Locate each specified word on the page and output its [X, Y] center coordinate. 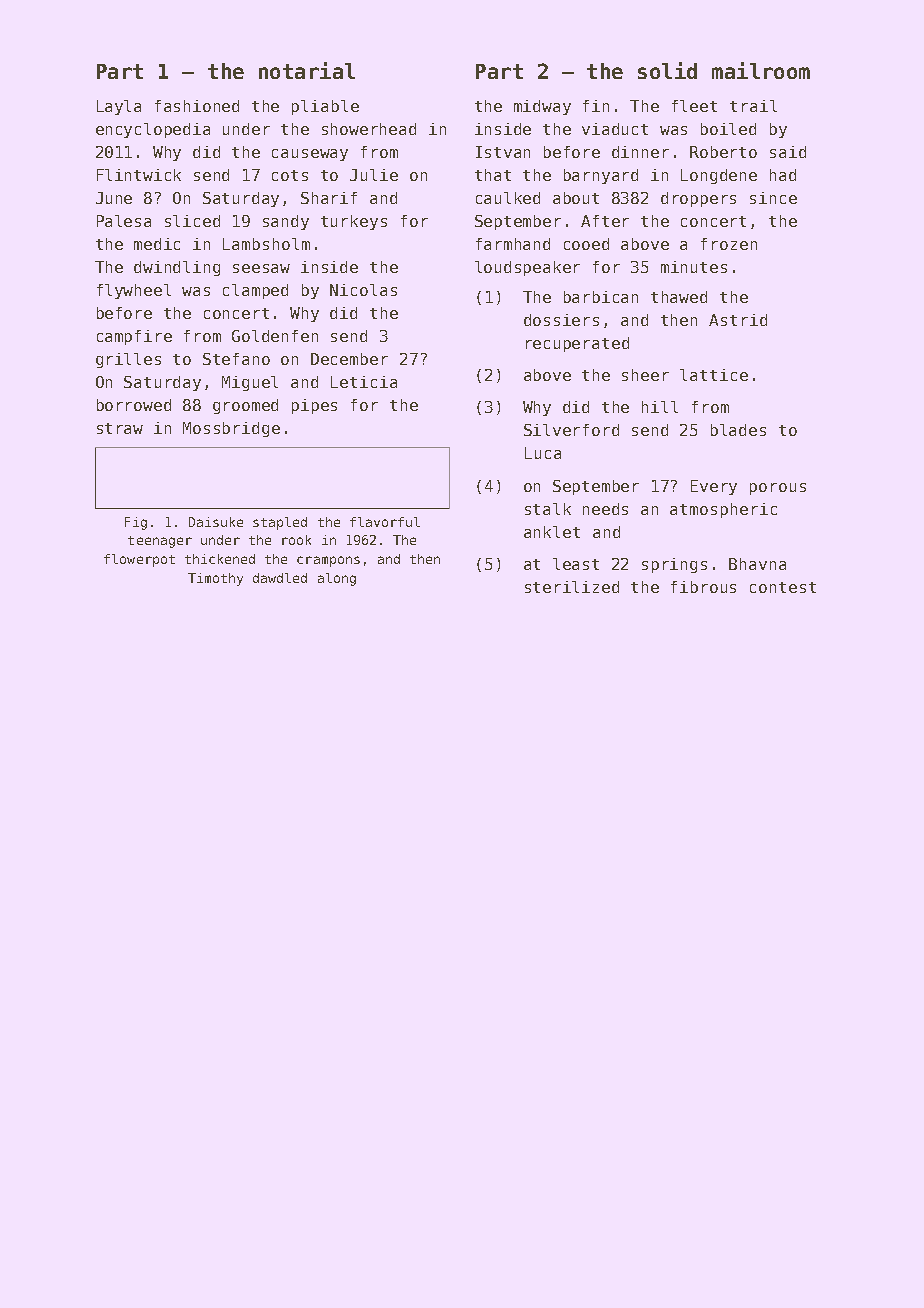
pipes [314, 406]
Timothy [215, 579]
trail [753, 106]
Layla [119, 107]
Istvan [503, 152]
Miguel [250, 383]
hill [660, 407]
